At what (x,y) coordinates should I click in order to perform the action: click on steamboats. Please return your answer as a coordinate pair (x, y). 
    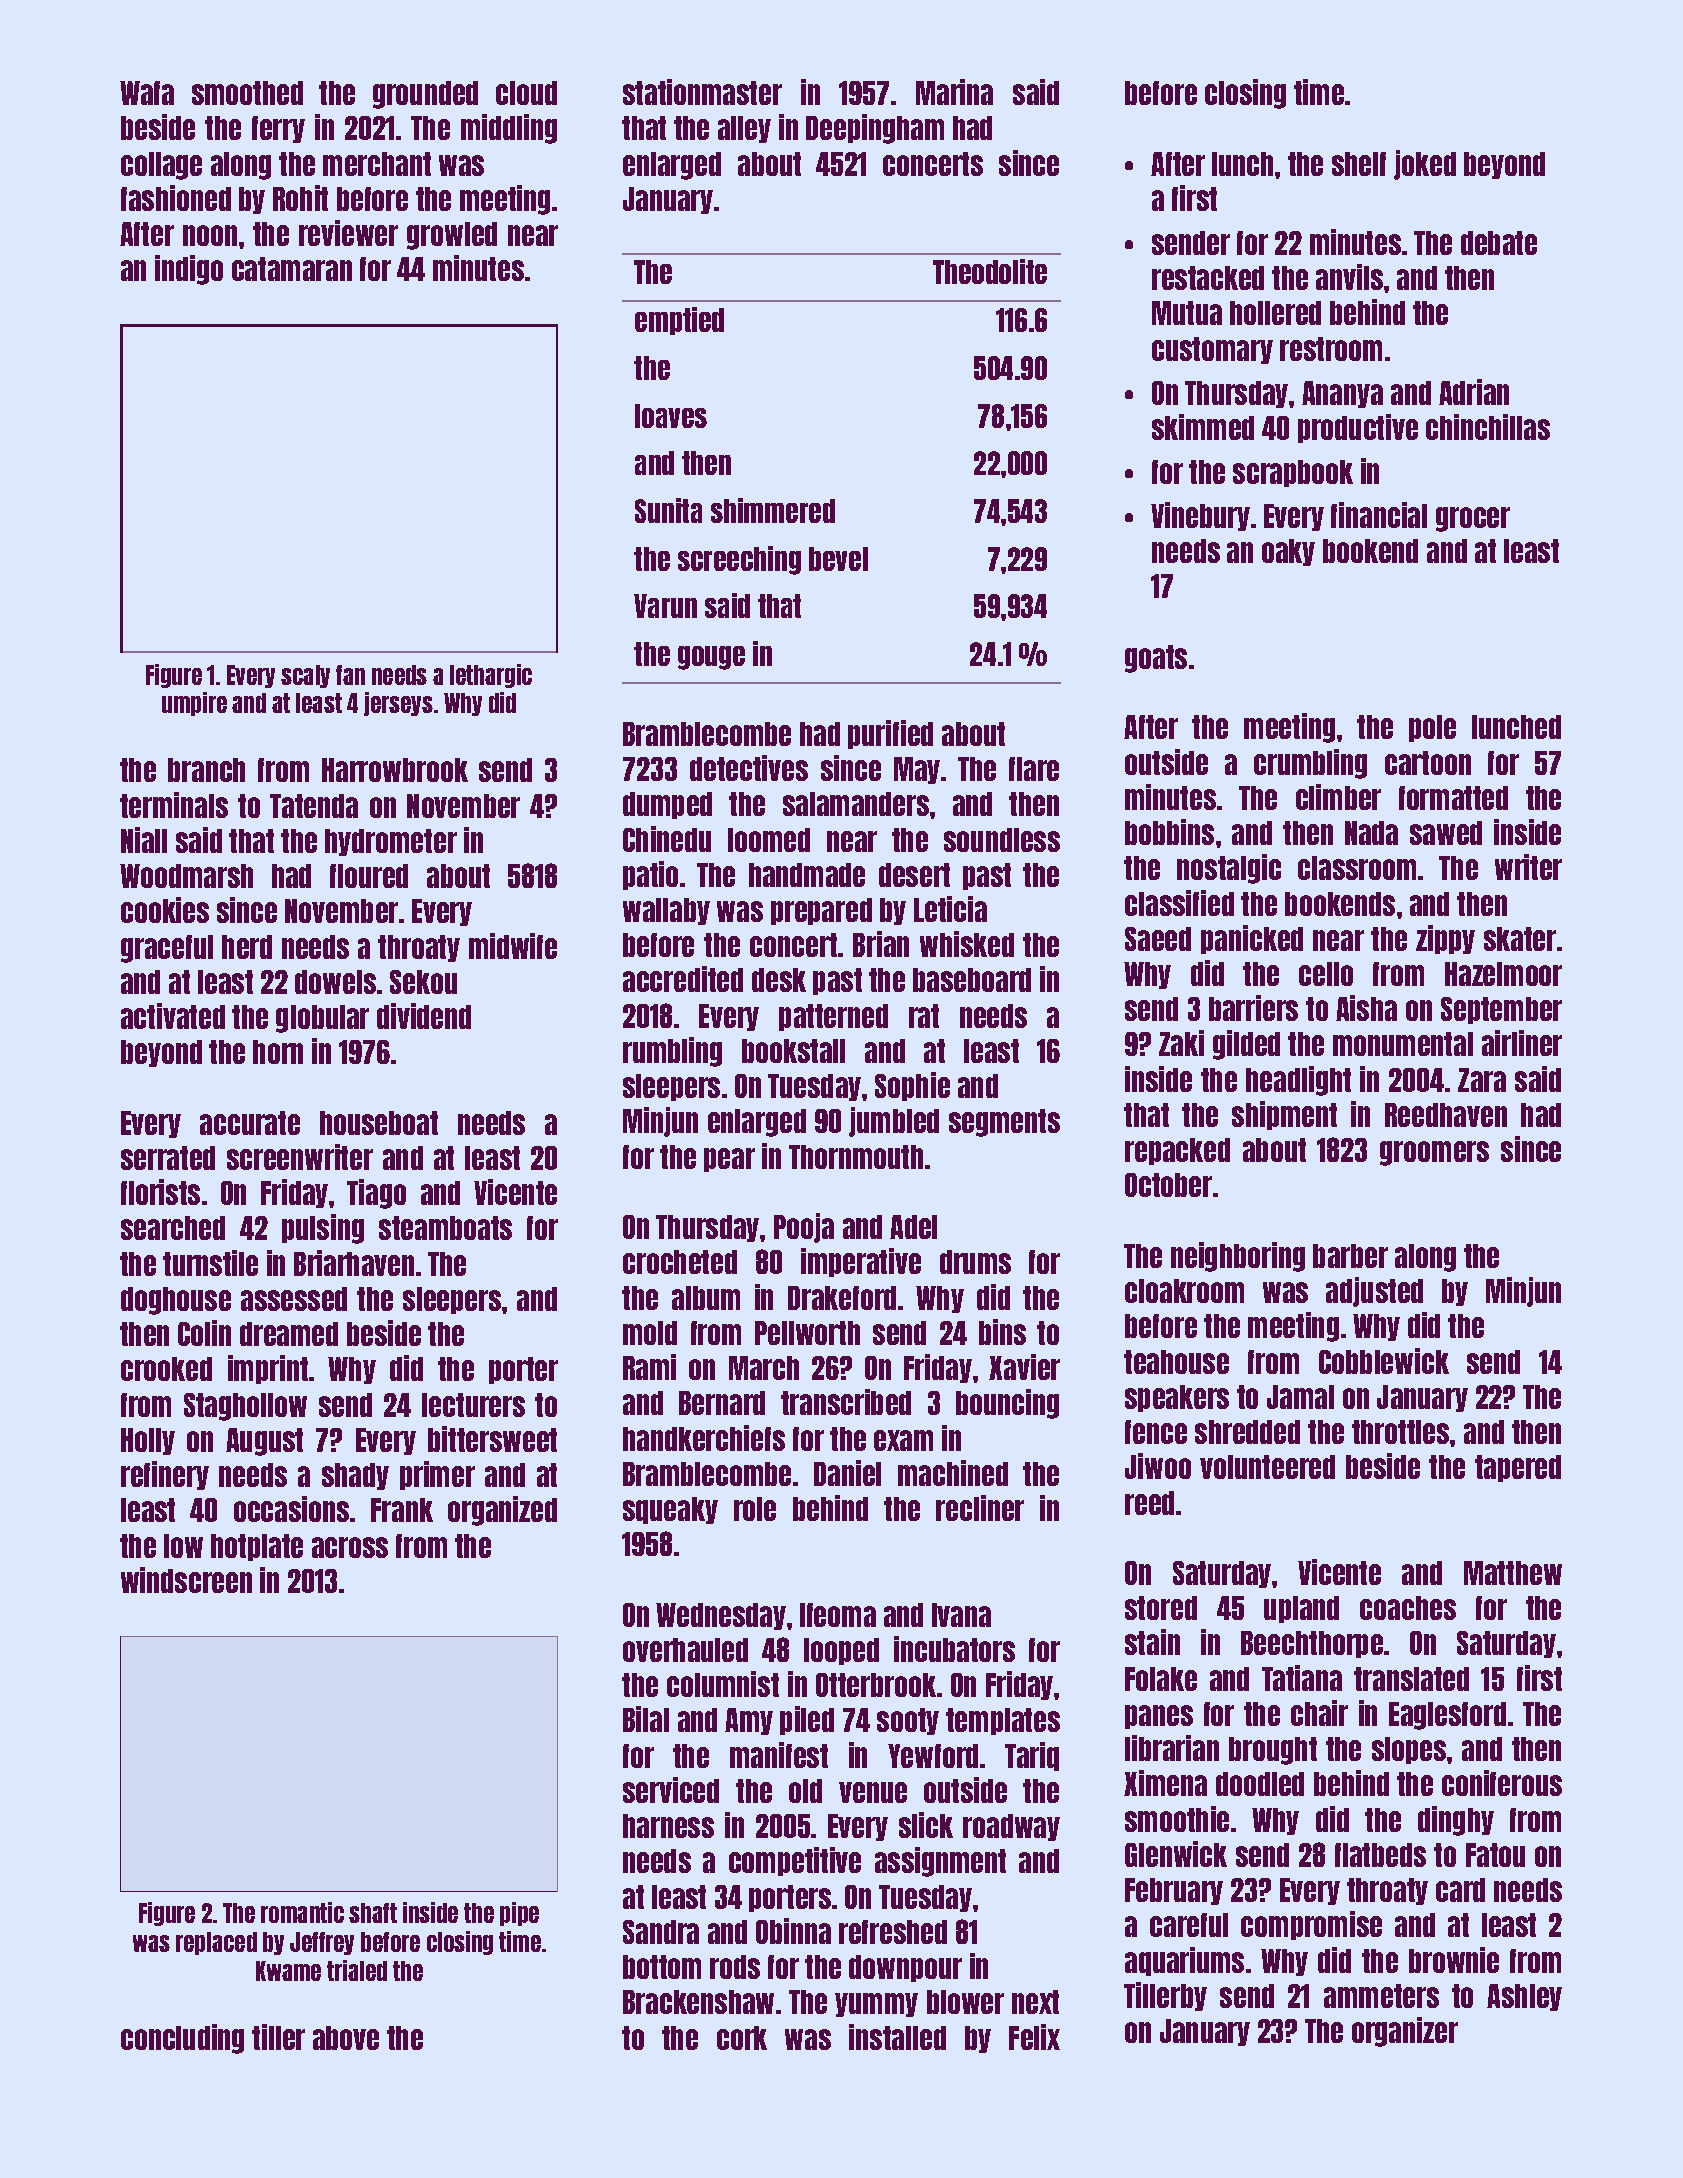
    Looking at the image, I should click on (445, 1228).
